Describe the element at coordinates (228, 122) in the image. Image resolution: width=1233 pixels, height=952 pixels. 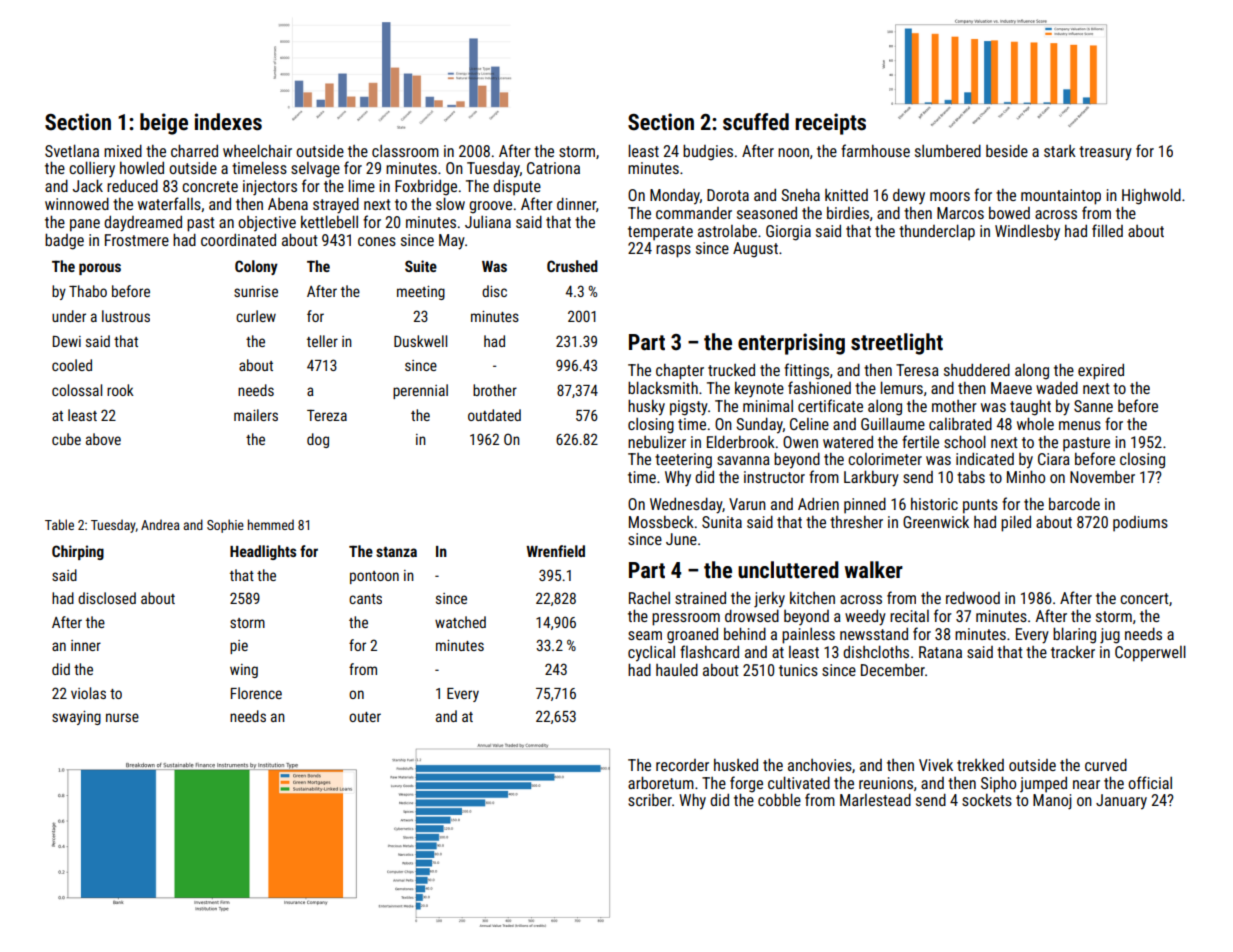
I see `indexes` at that location.
